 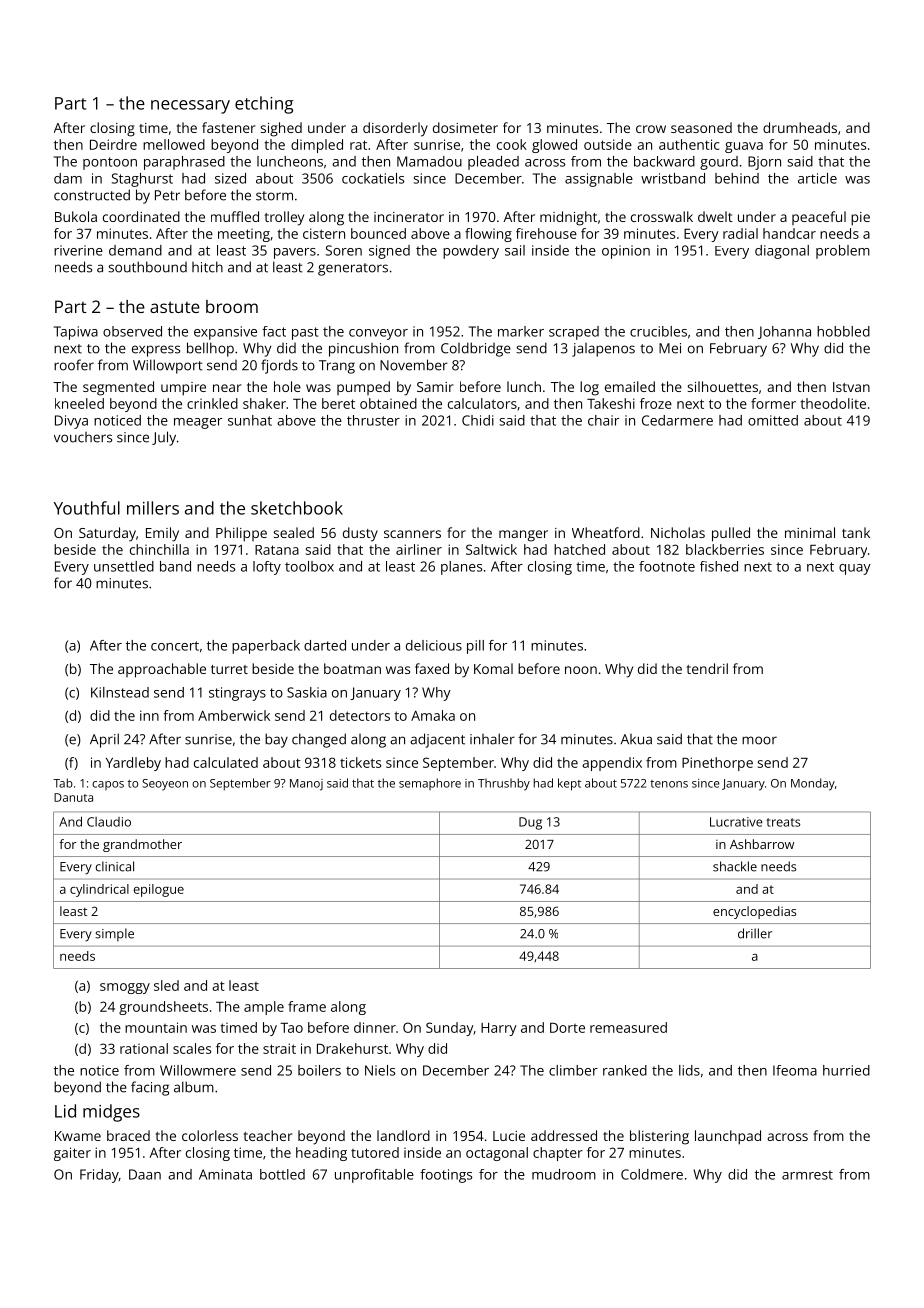 I want to click on Deirdre, so click(x=113, y=144).
